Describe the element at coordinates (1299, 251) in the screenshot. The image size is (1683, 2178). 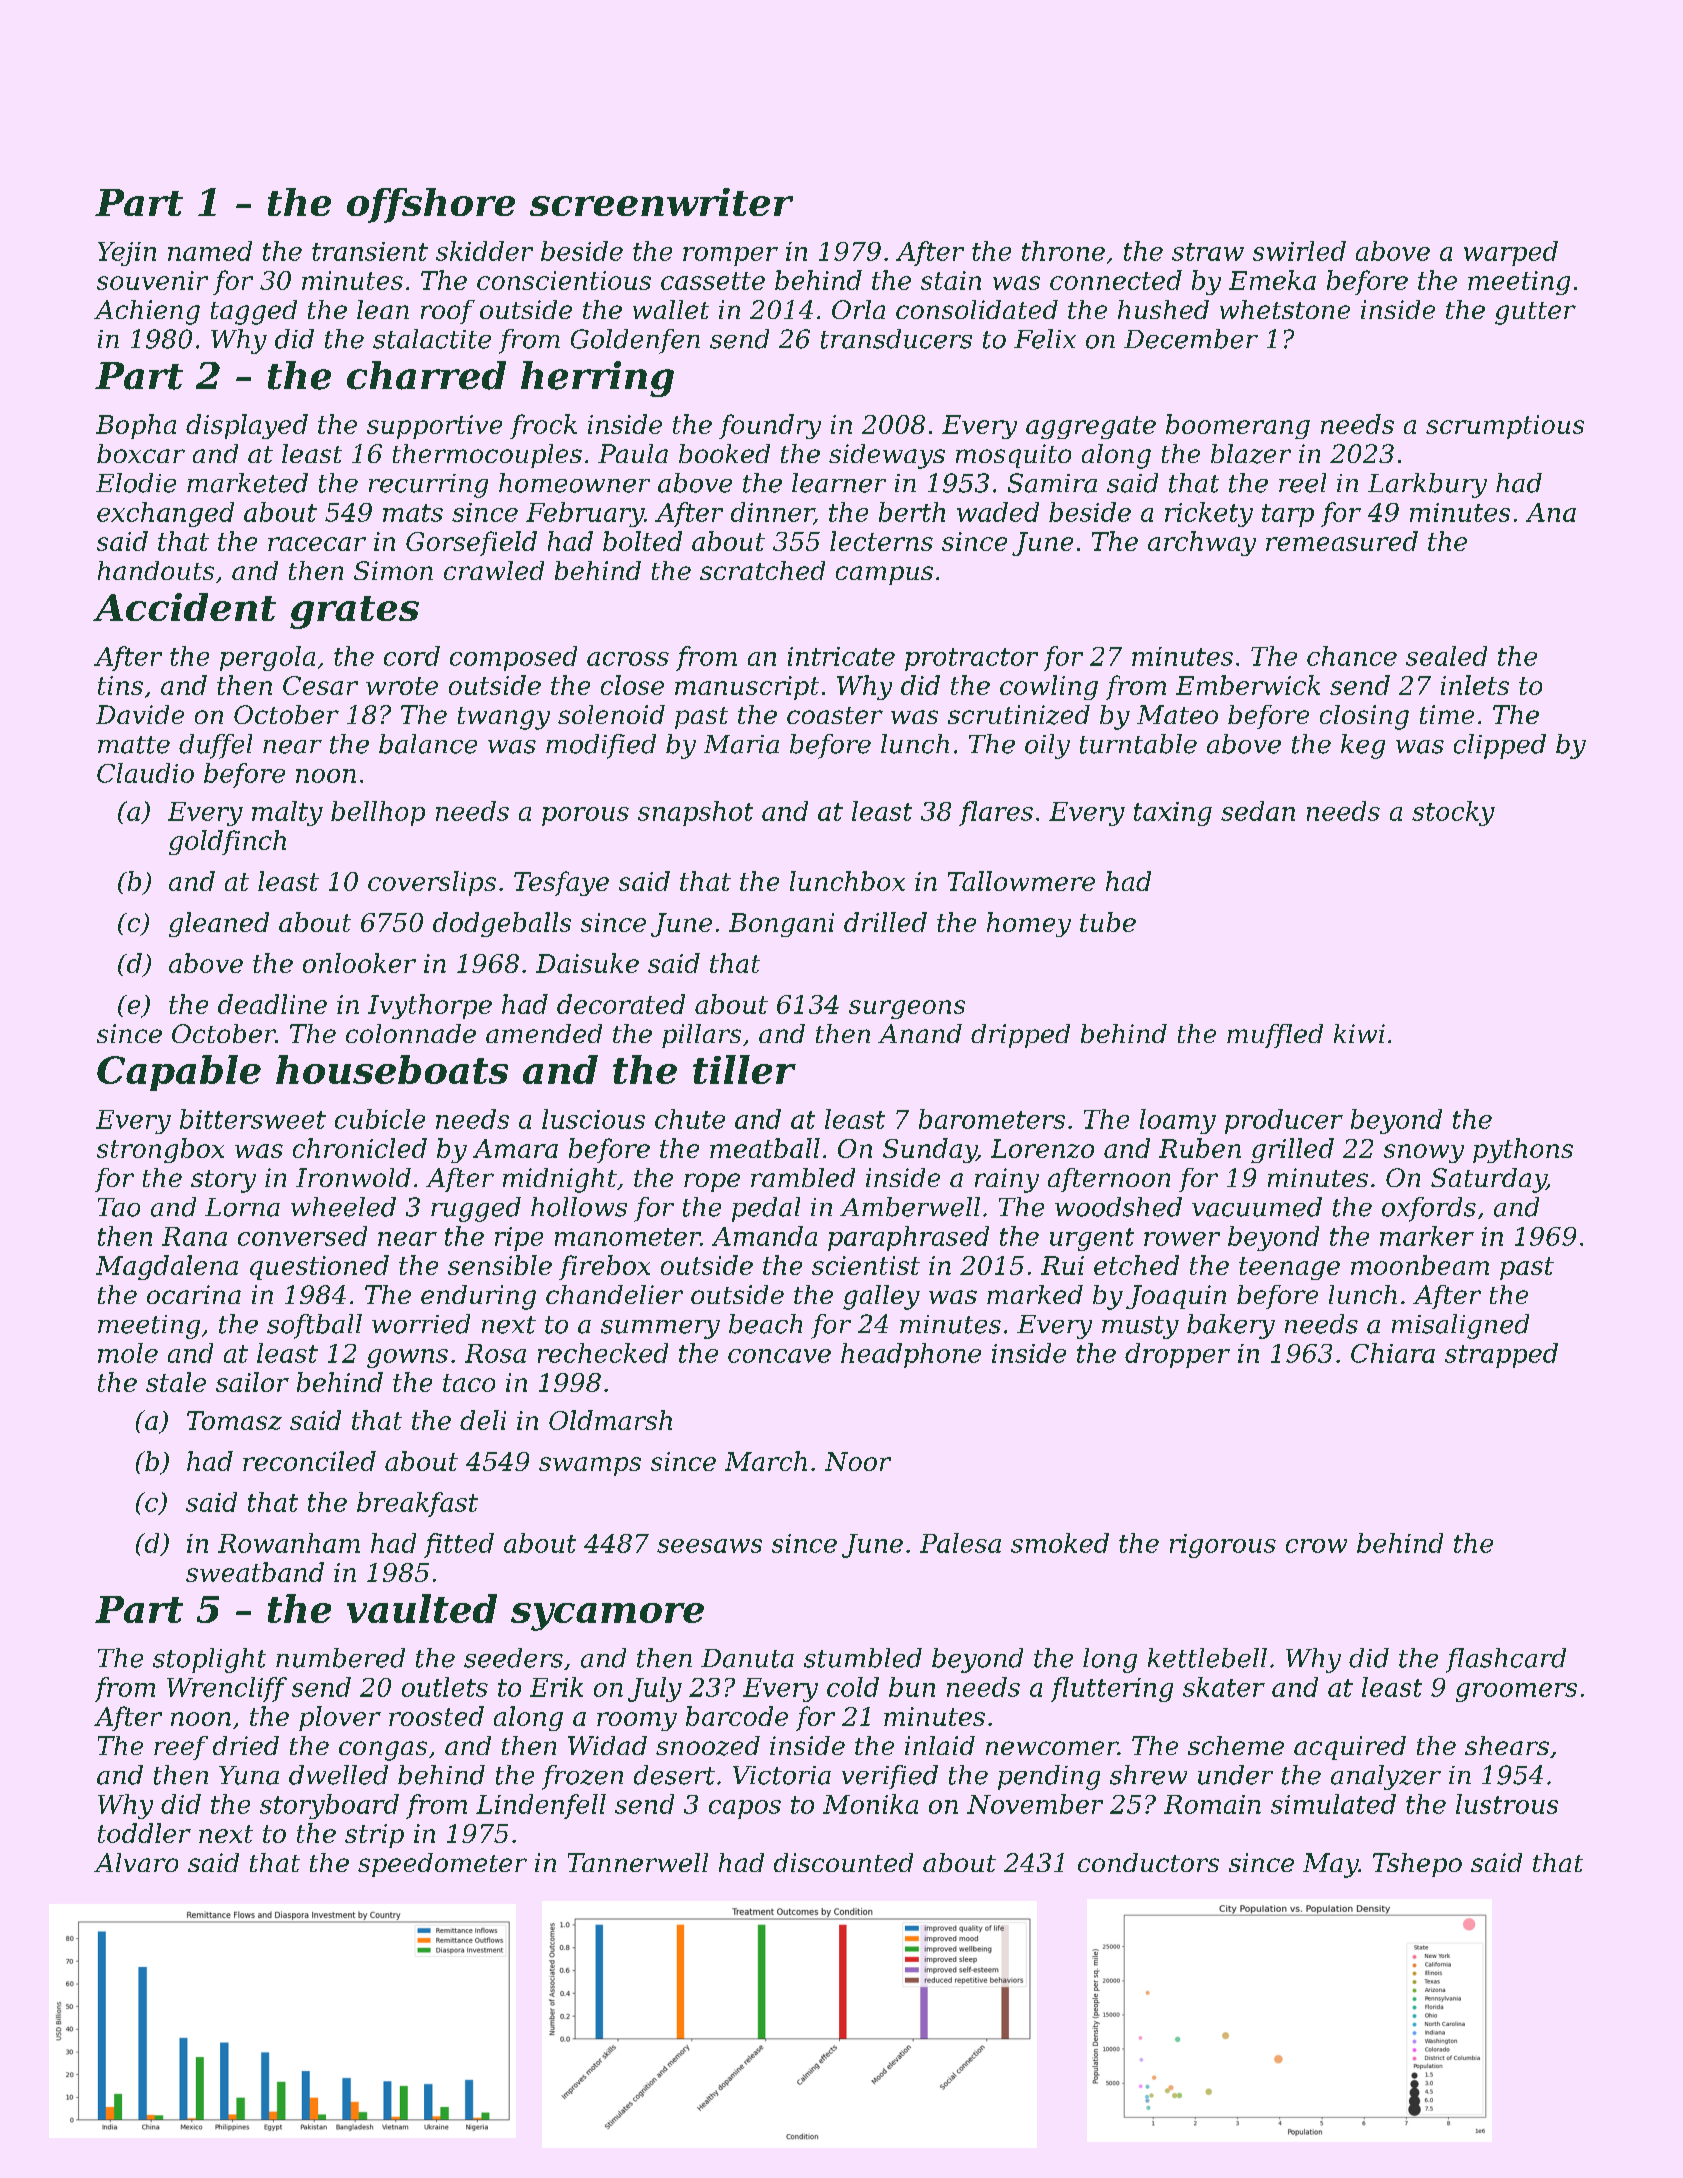
I see `swirled` at that location.
